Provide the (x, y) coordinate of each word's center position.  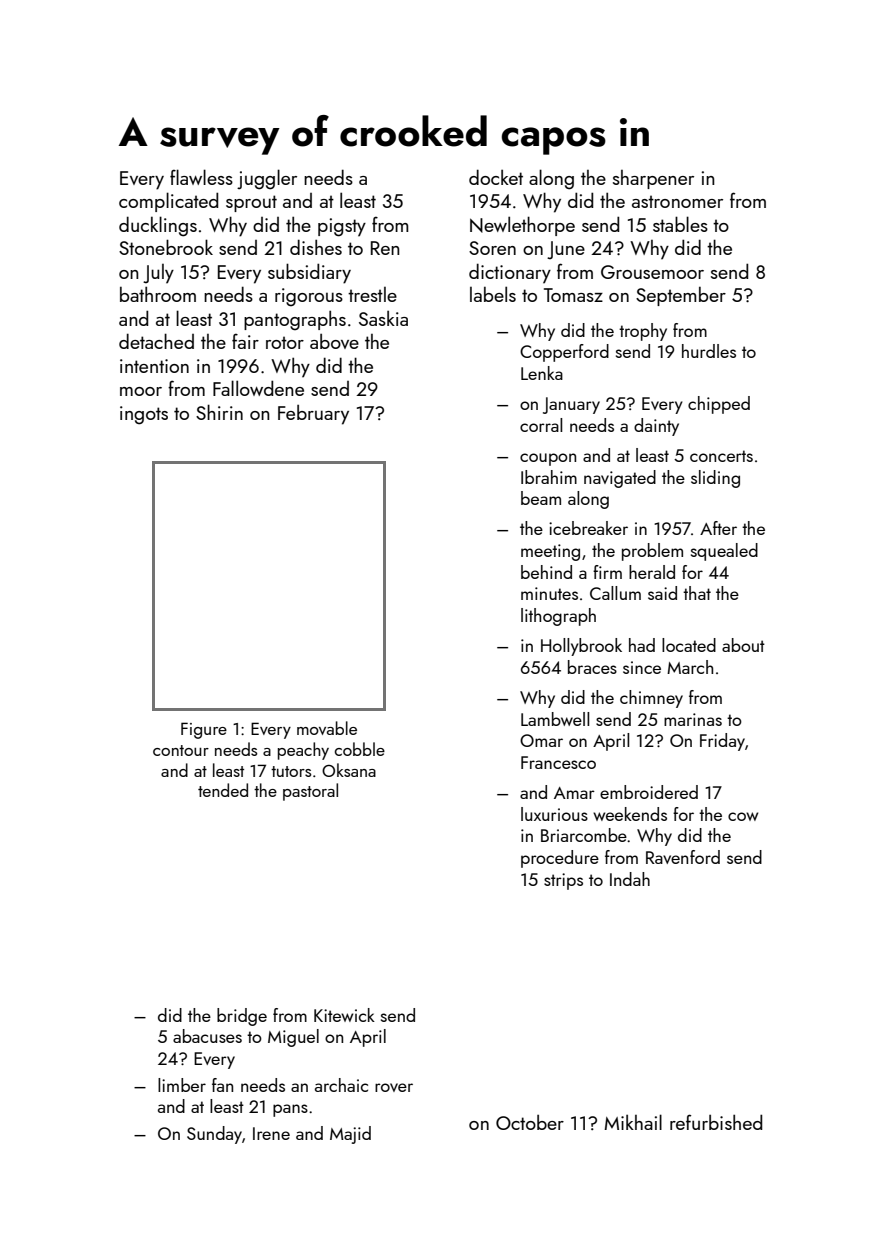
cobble (360, 749)
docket (496, 177)
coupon (548, 459)
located (689, 645)
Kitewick (344, 1015)
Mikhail (633, 1122)
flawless (201, 177)
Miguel (293, 1038)
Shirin (219, 412)
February (313, 415)
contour (181, 750)
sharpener (653, 179)
